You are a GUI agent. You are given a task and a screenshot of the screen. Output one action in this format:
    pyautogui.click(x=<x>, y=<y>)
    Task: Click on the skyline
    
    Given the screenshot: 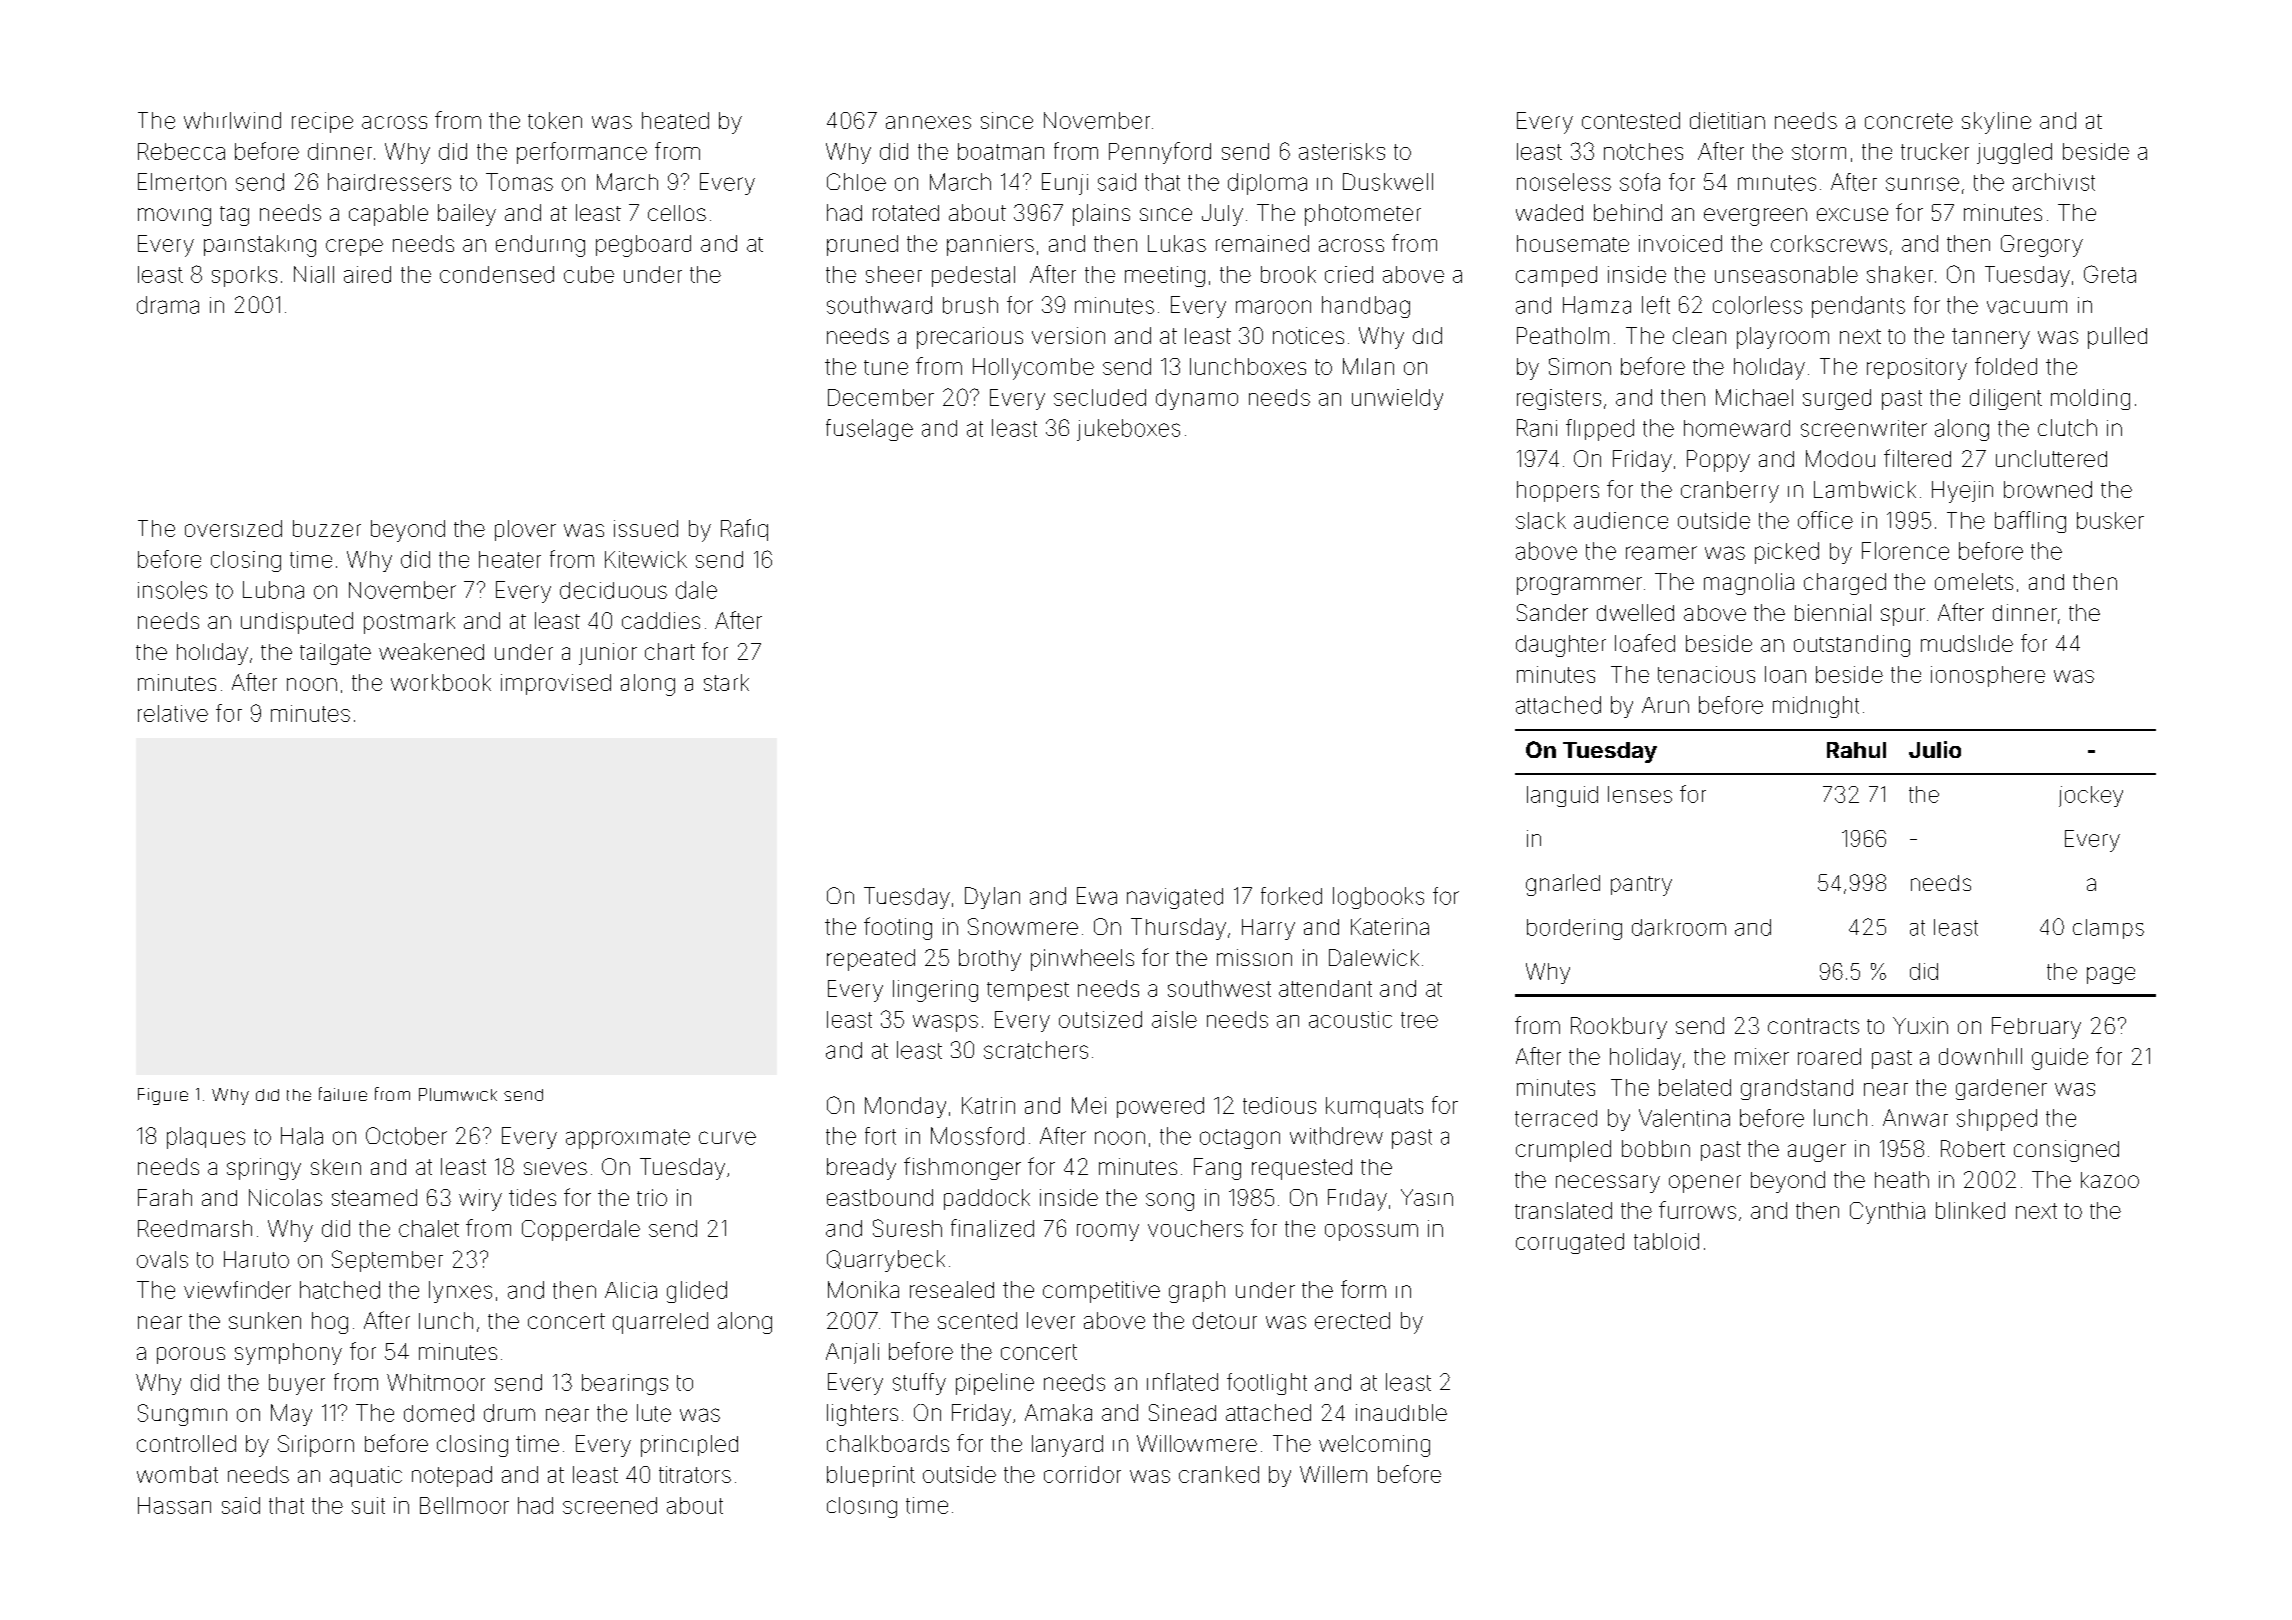 What is the action you would take?
    pyautogui.click(x=1996, y=123)
